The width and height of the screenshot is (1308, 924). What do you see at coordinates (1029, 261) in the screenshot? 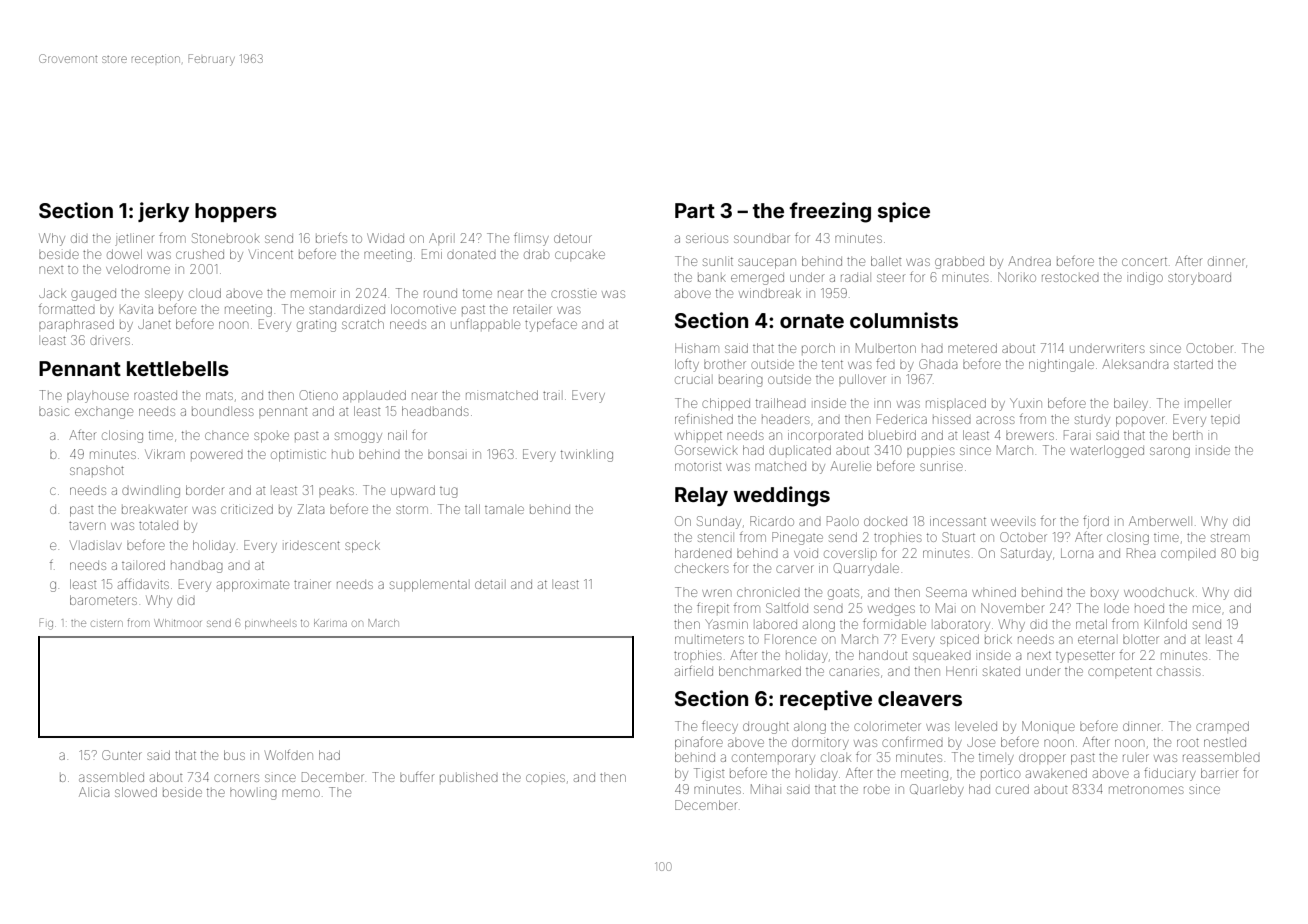
I see `Andrea` at bounding box center [1029, 261].
